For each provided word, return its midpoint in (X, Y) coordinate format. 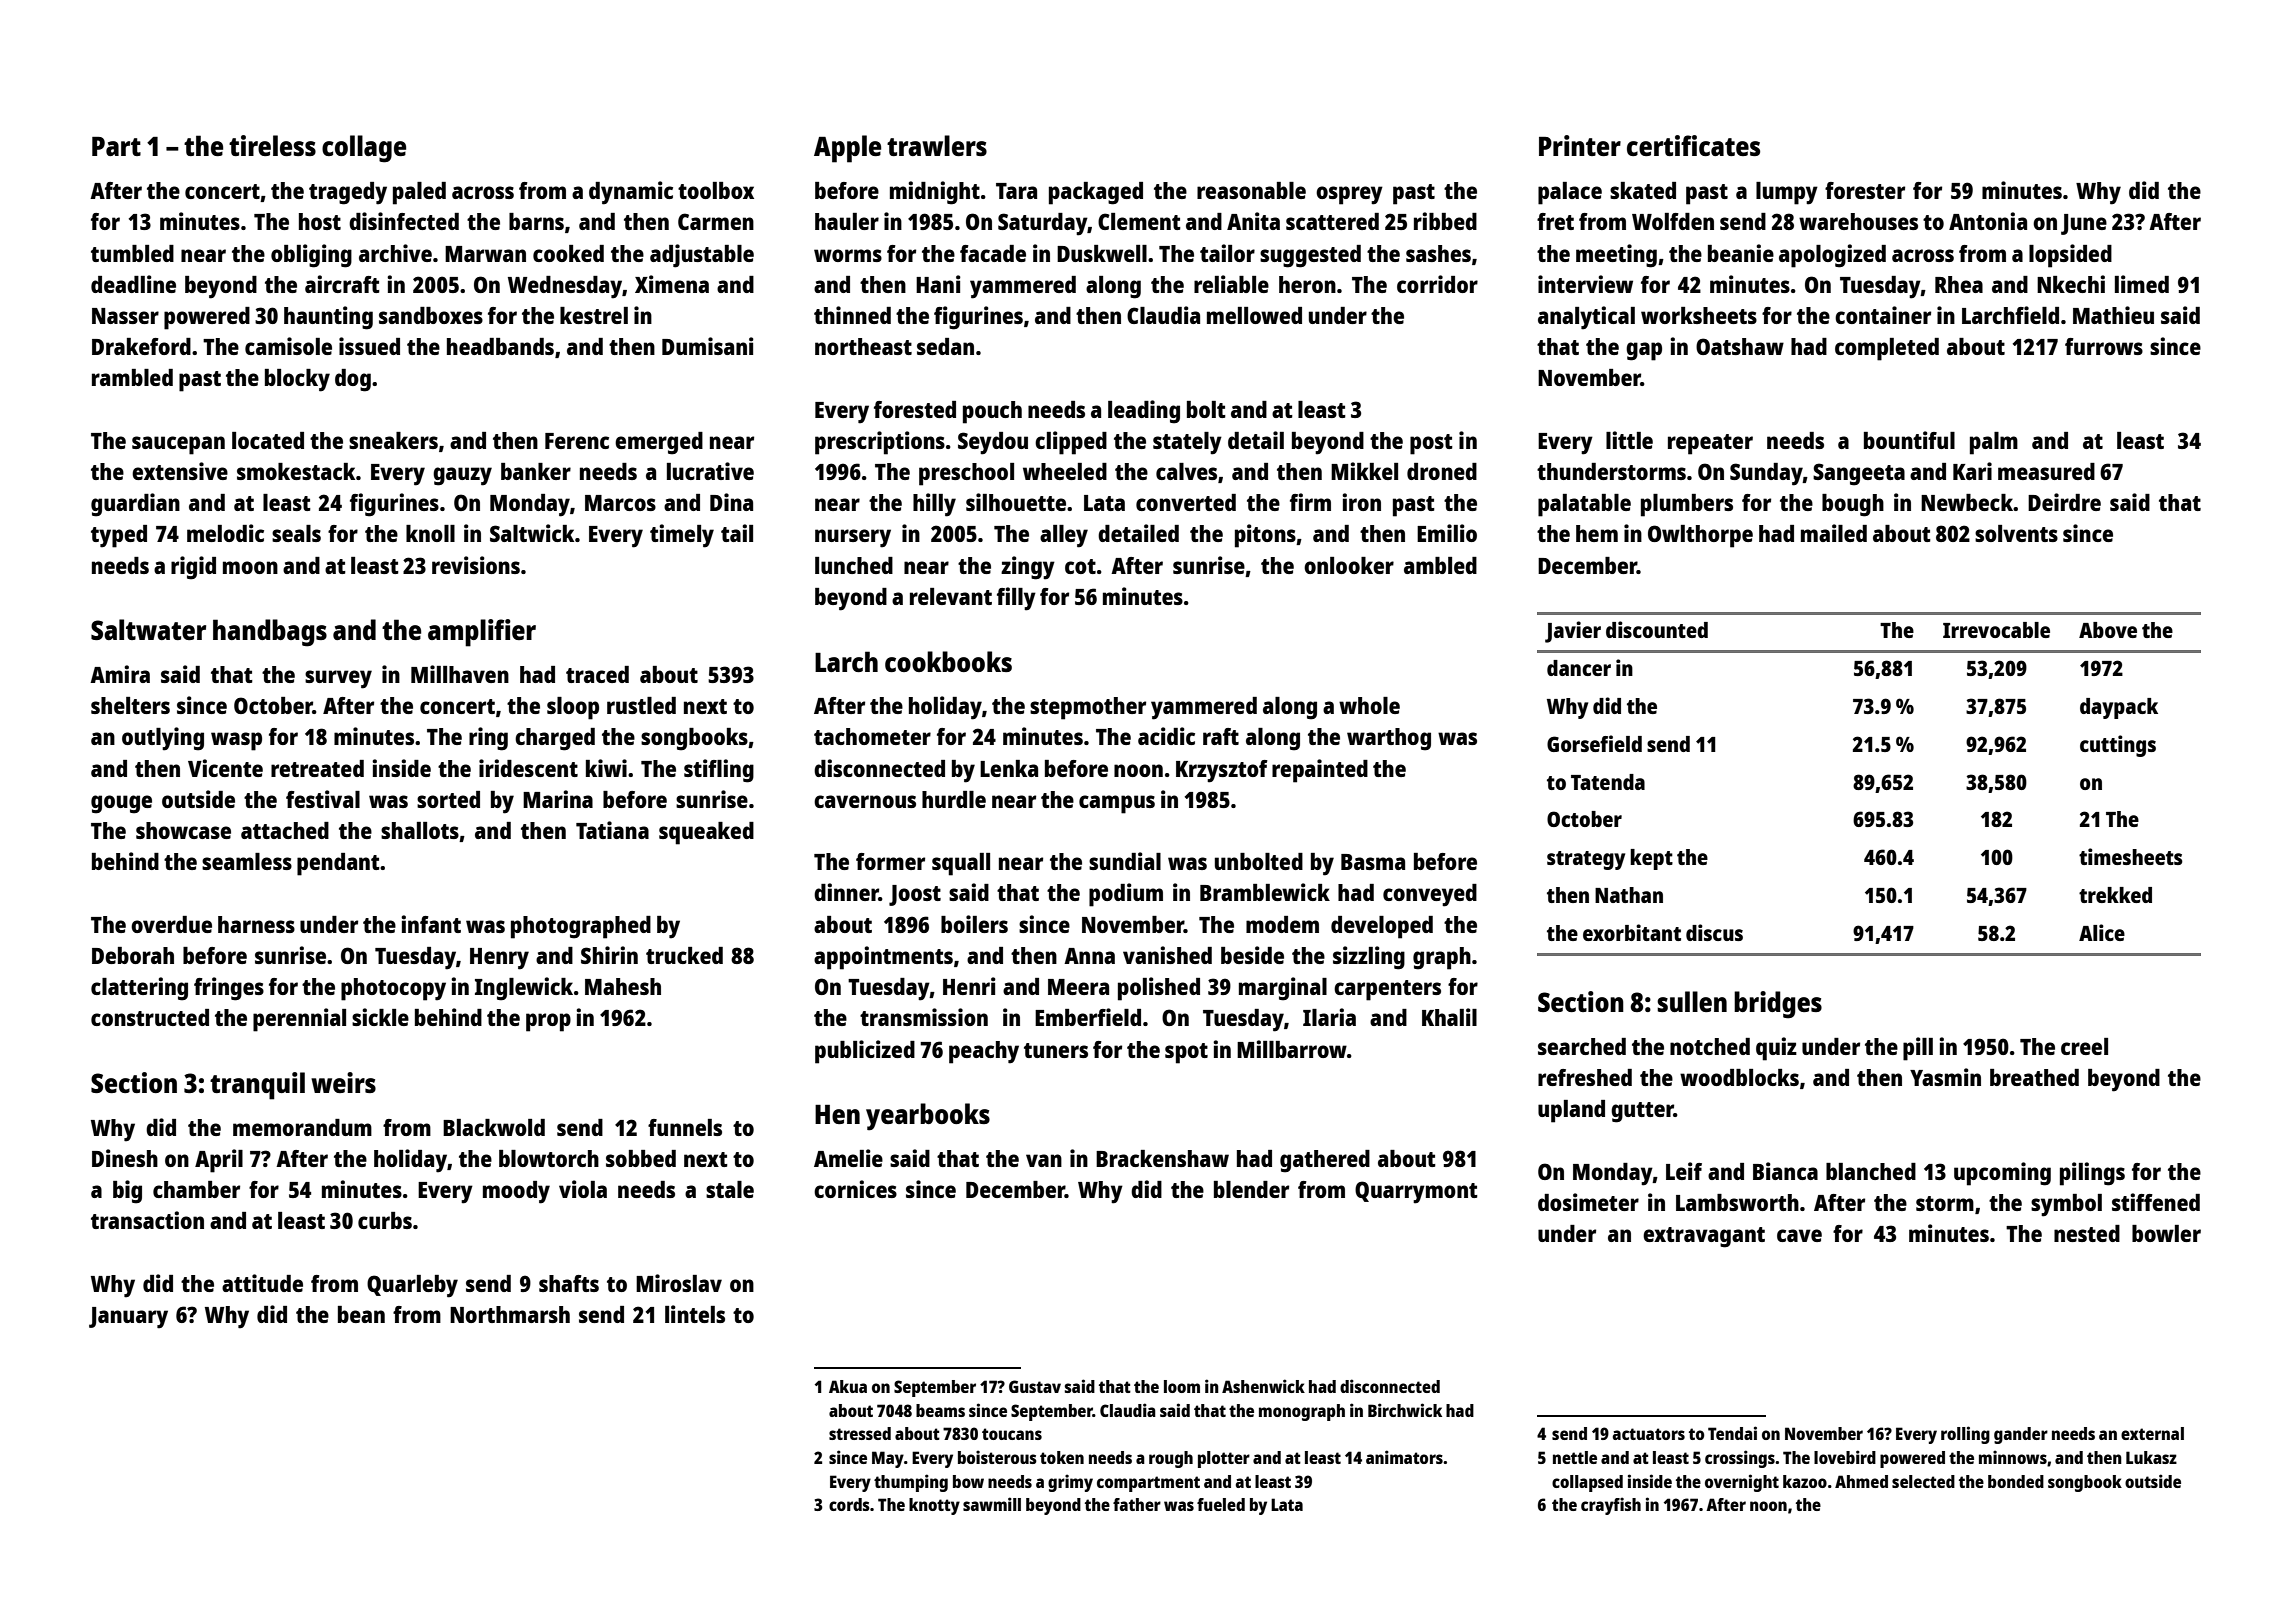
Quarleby (412, 1286)
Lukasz (2151, 1457)
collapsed (1587, 1483)
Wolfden (1673, 221)
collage (364, 149)
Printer (1580, 145)
